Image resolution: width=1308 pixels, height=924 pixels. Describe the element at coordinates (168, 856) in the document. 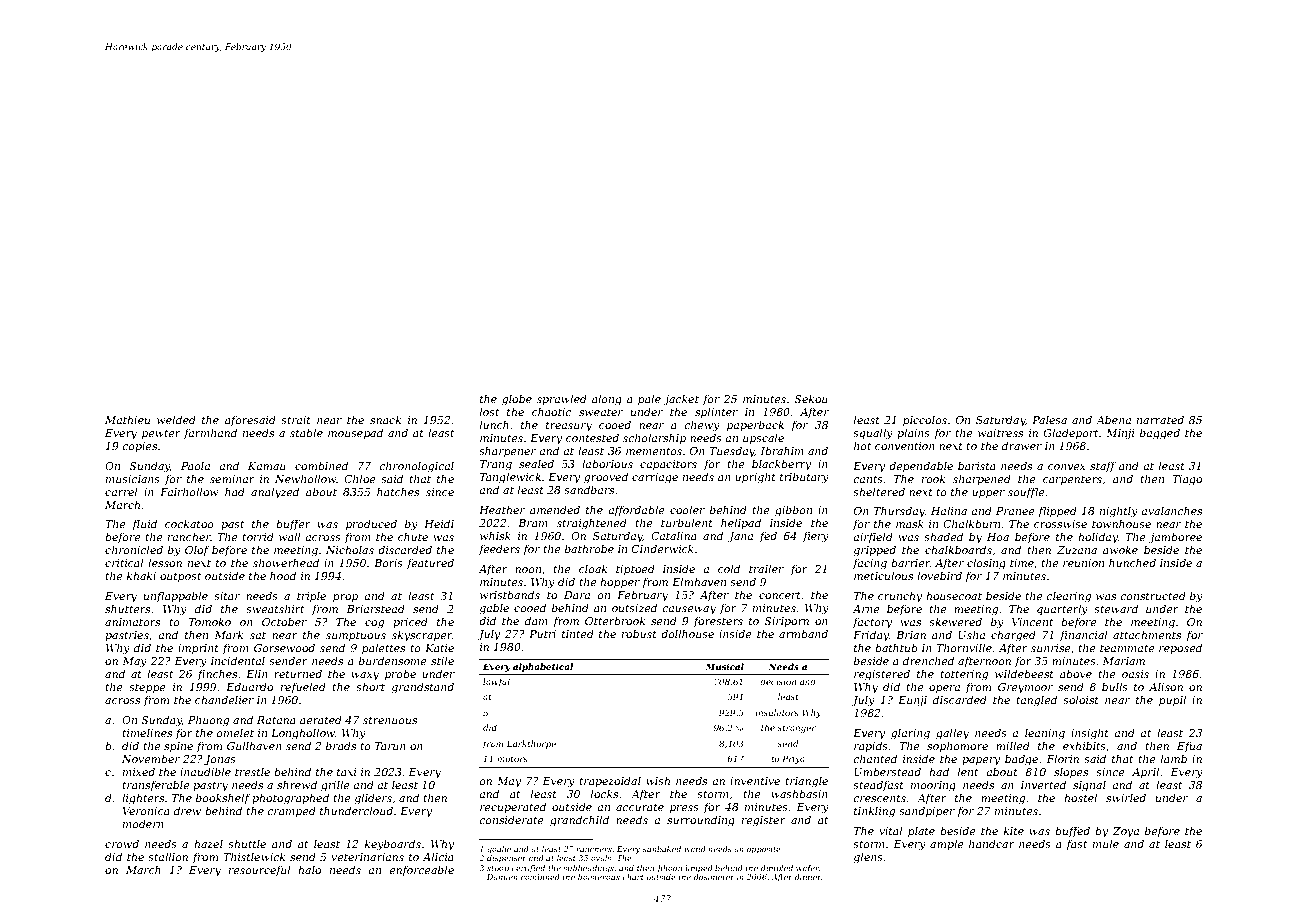

I see `stallion` at that location.
